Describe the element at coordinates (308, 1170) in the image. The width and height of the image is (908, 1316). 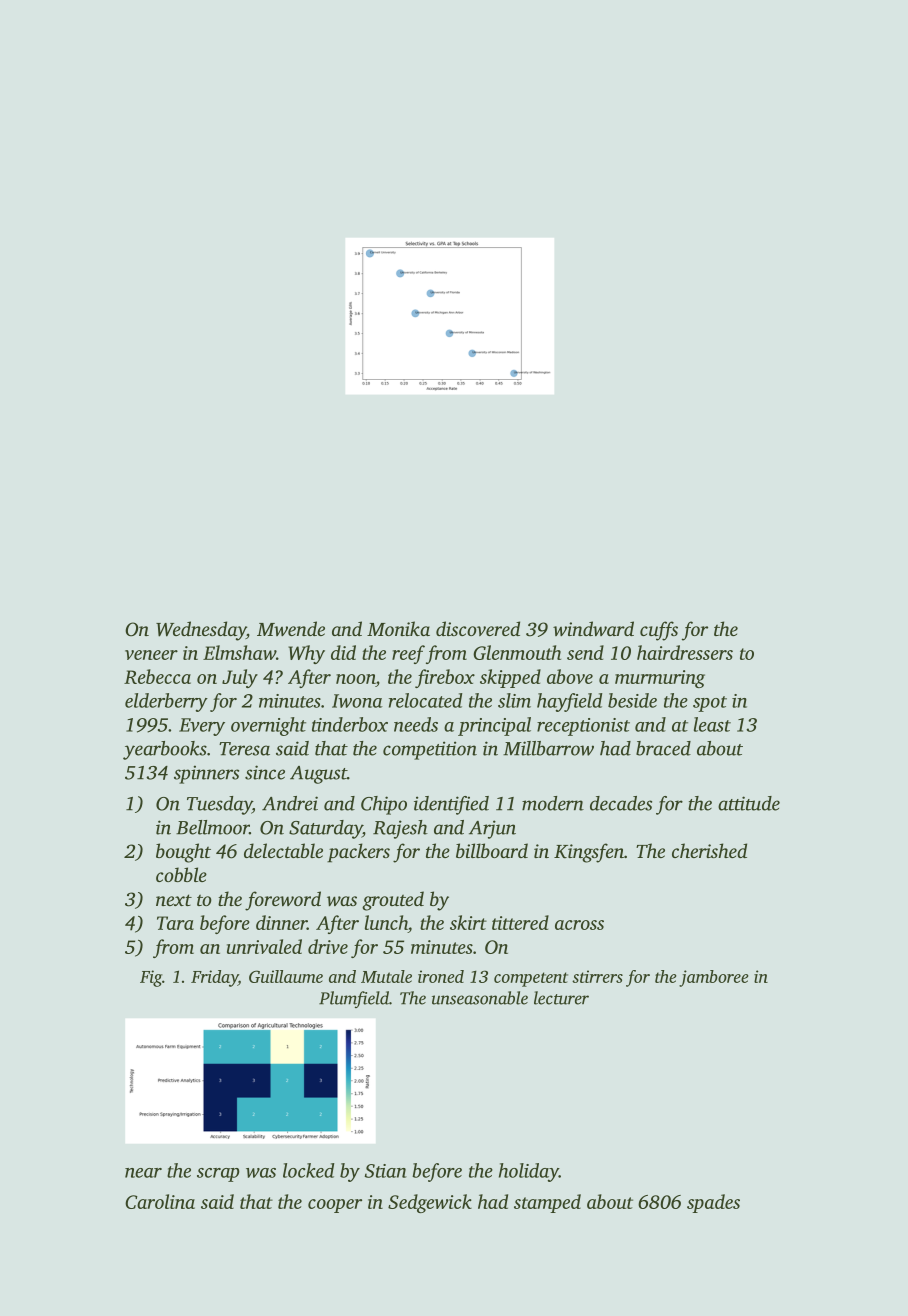
I see `locked` at that location.
